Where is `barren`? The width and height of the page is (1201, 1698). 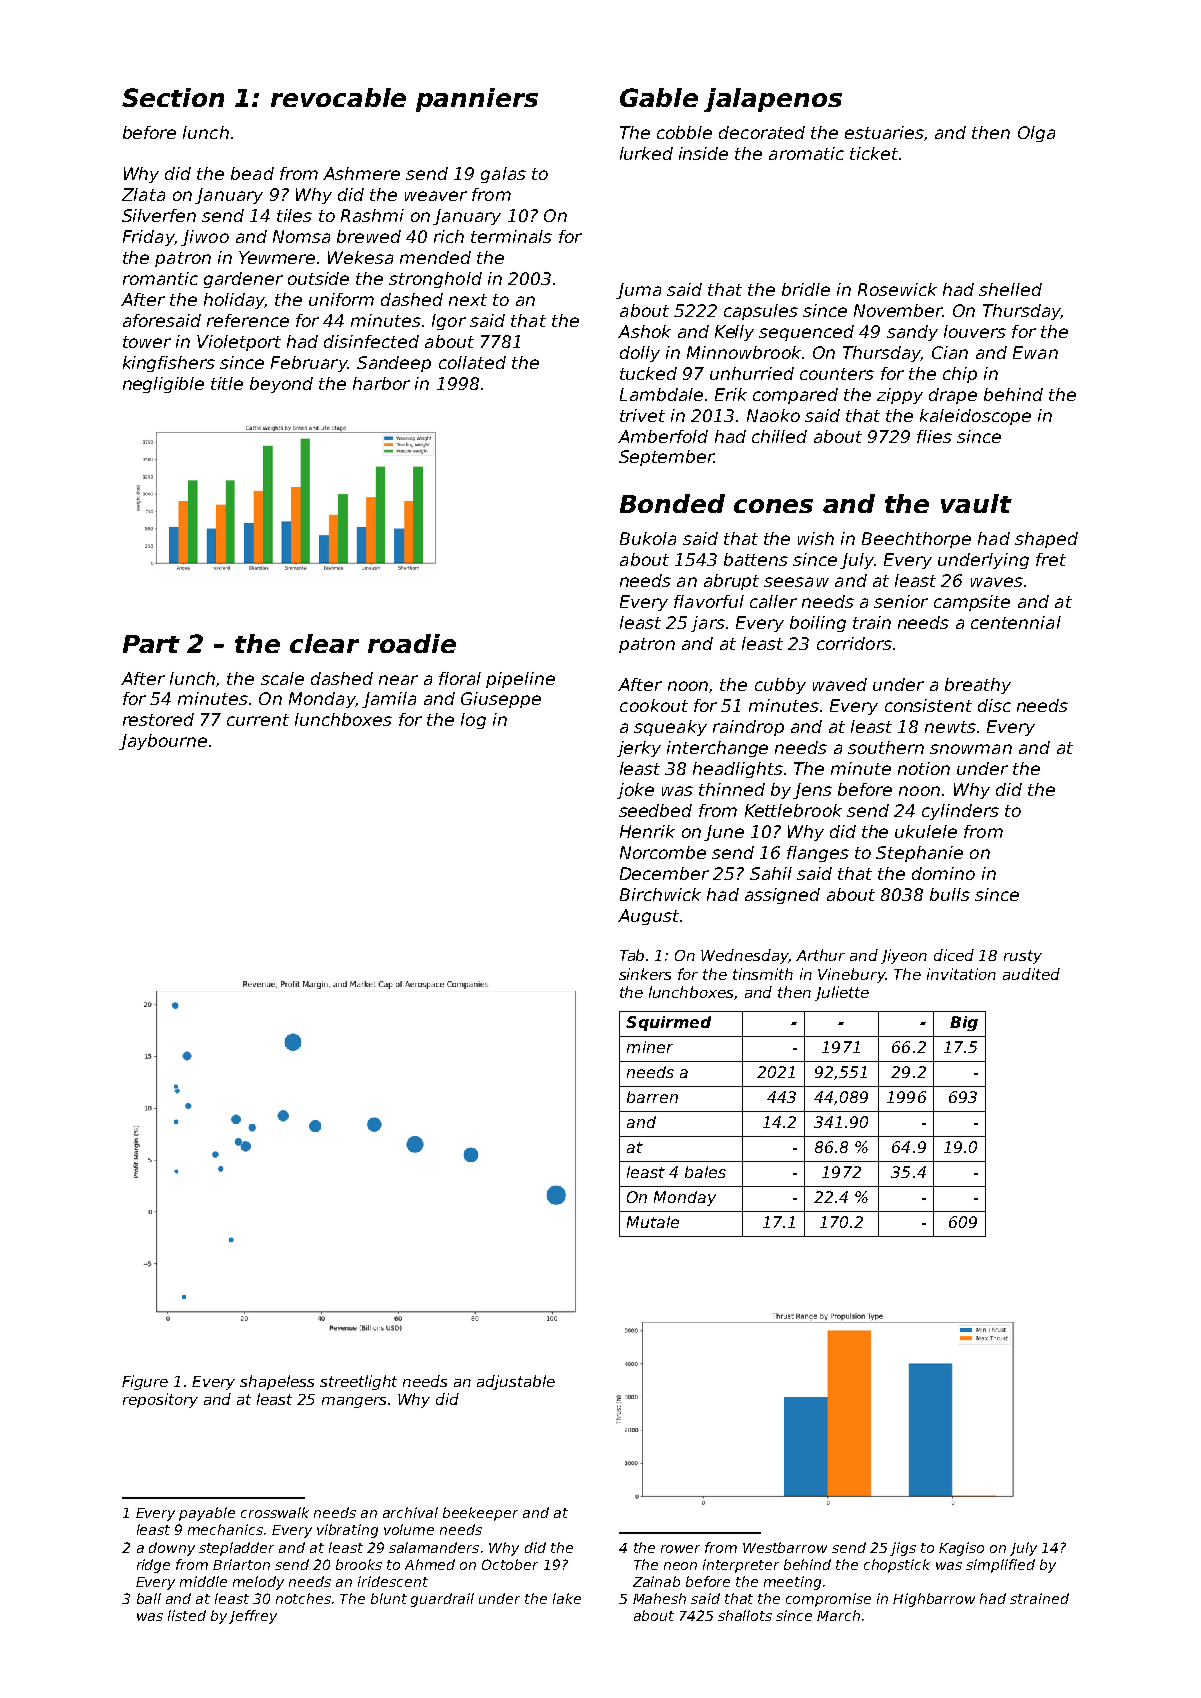
barren is located at coordinates (652, 1097).
